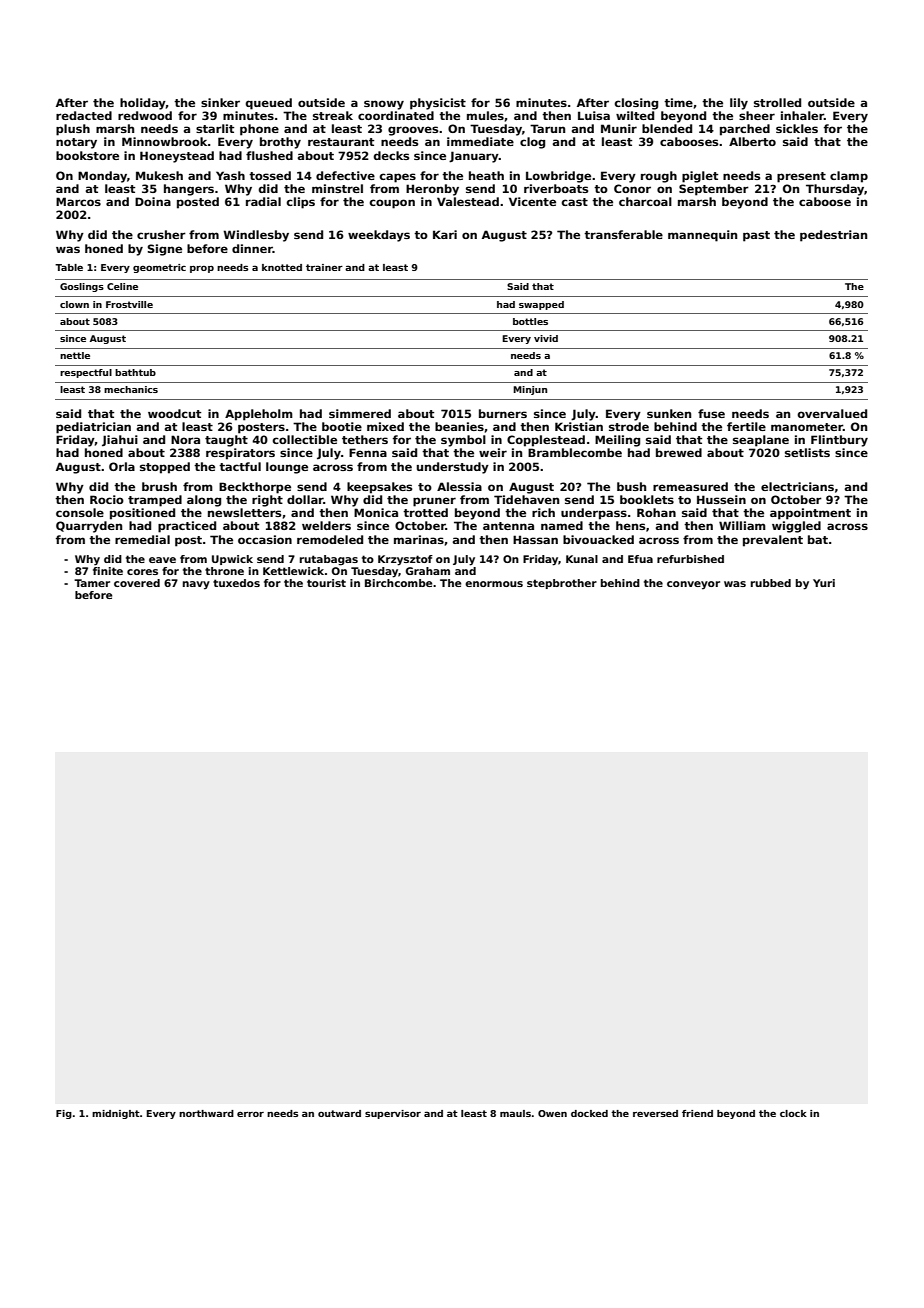 The width and height of the screenshot is (924, 1308). What do you see at coordinates (78, 201) in the screenshot?
I see `Marcos` at bounding box center [78, 201].
